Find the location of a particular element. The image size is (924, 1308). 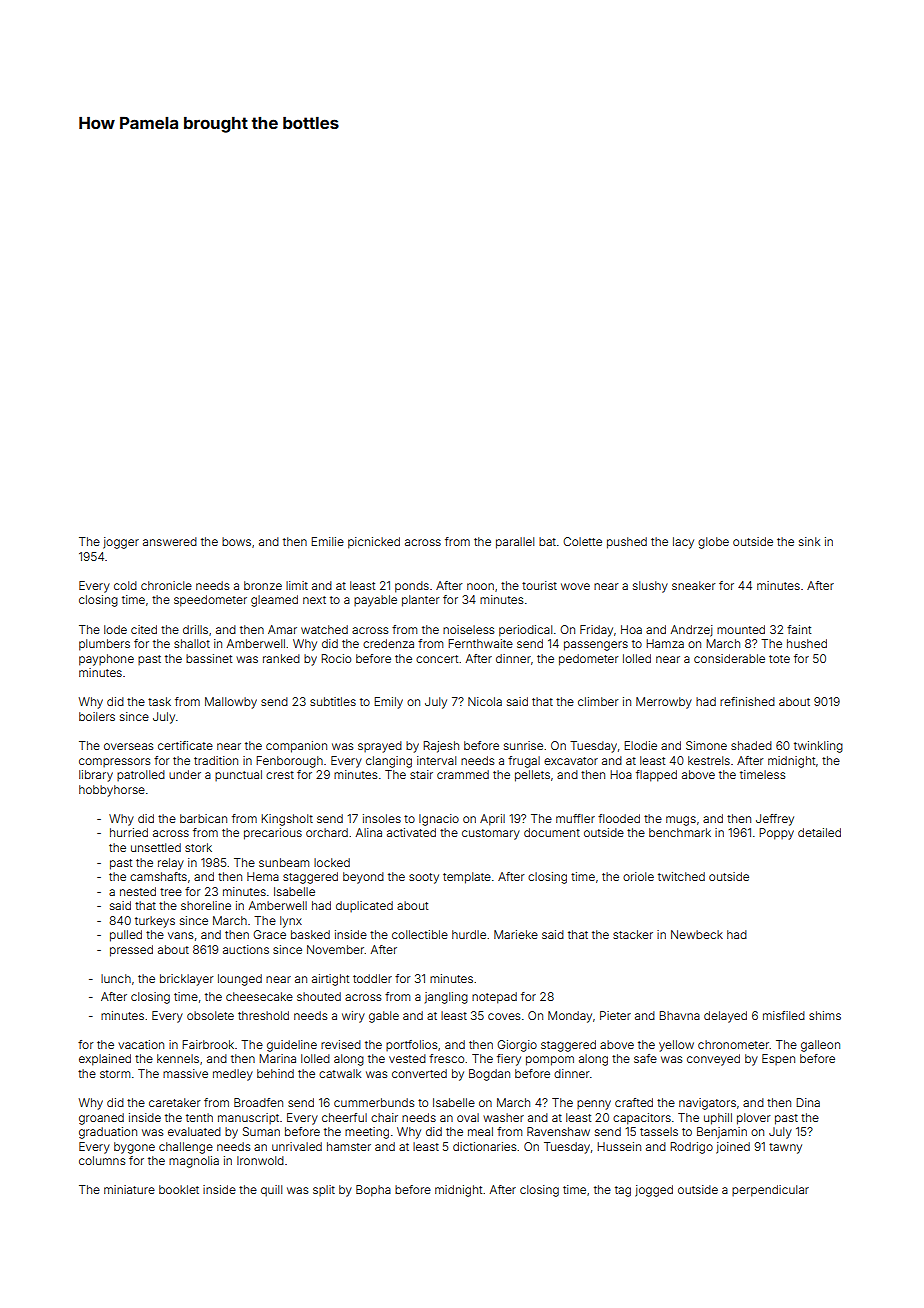

Dina is located at coordinates (808, 1102).
